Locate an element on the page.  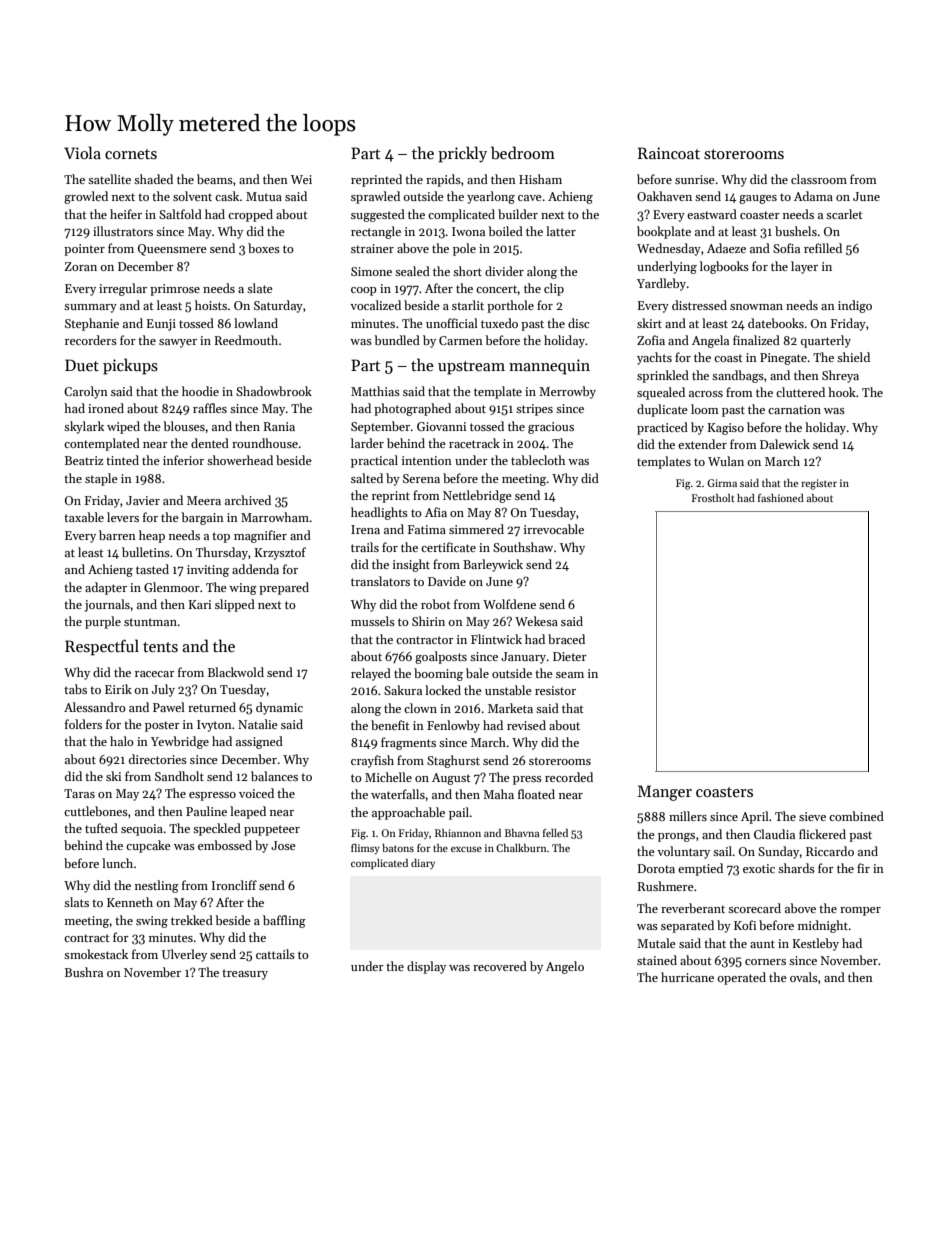
upstream is located at coordinates (471, 368).
